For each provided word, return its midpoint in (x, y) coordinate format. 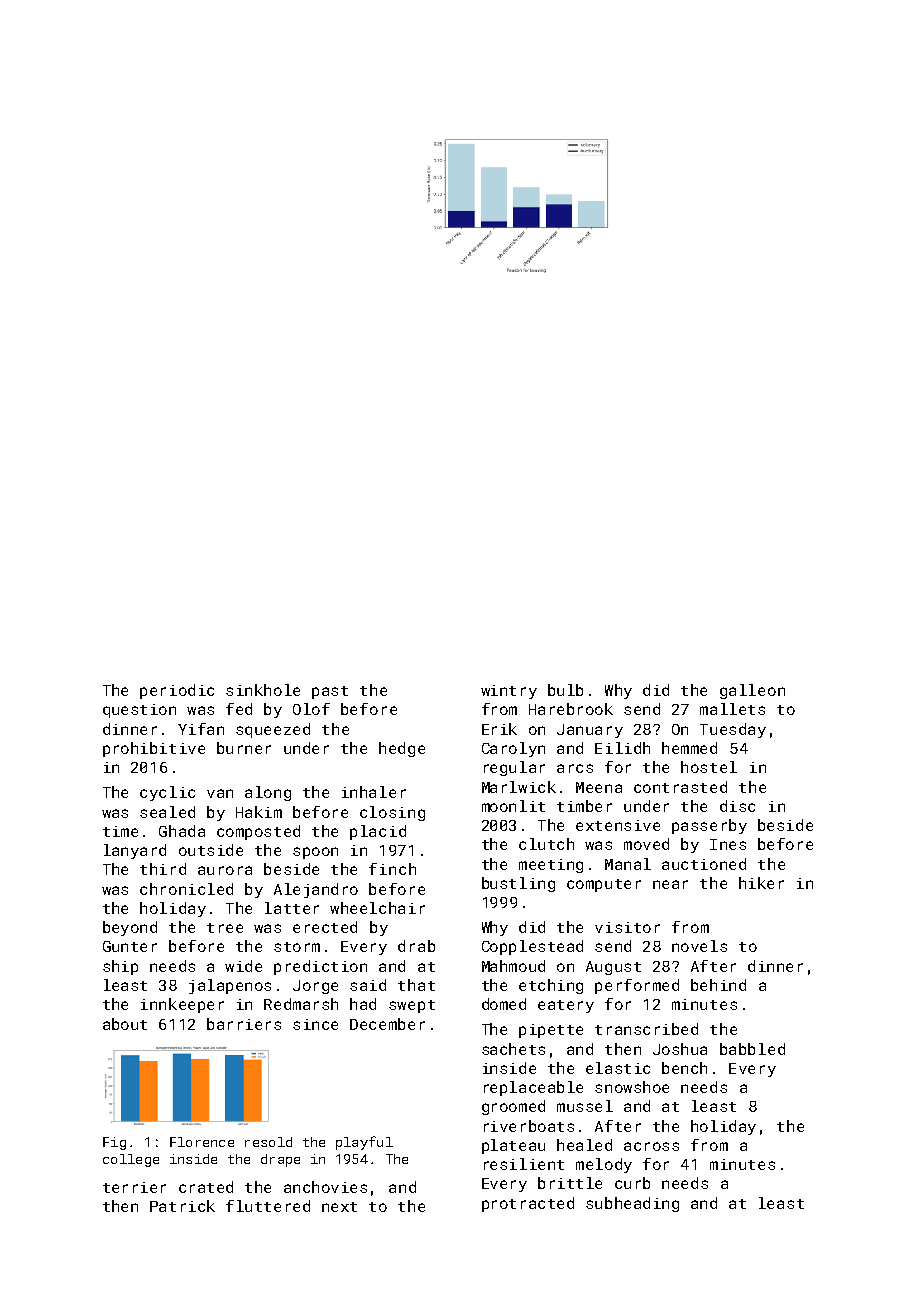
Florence (202, 1142)
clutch (546, 844)
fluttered (268, 1206)
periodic (177, 691)
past (330, 692)
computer (604, 885)
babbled (752, 1049)
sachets (513, 1049)
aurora (225, 870)
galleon (752, 691)
